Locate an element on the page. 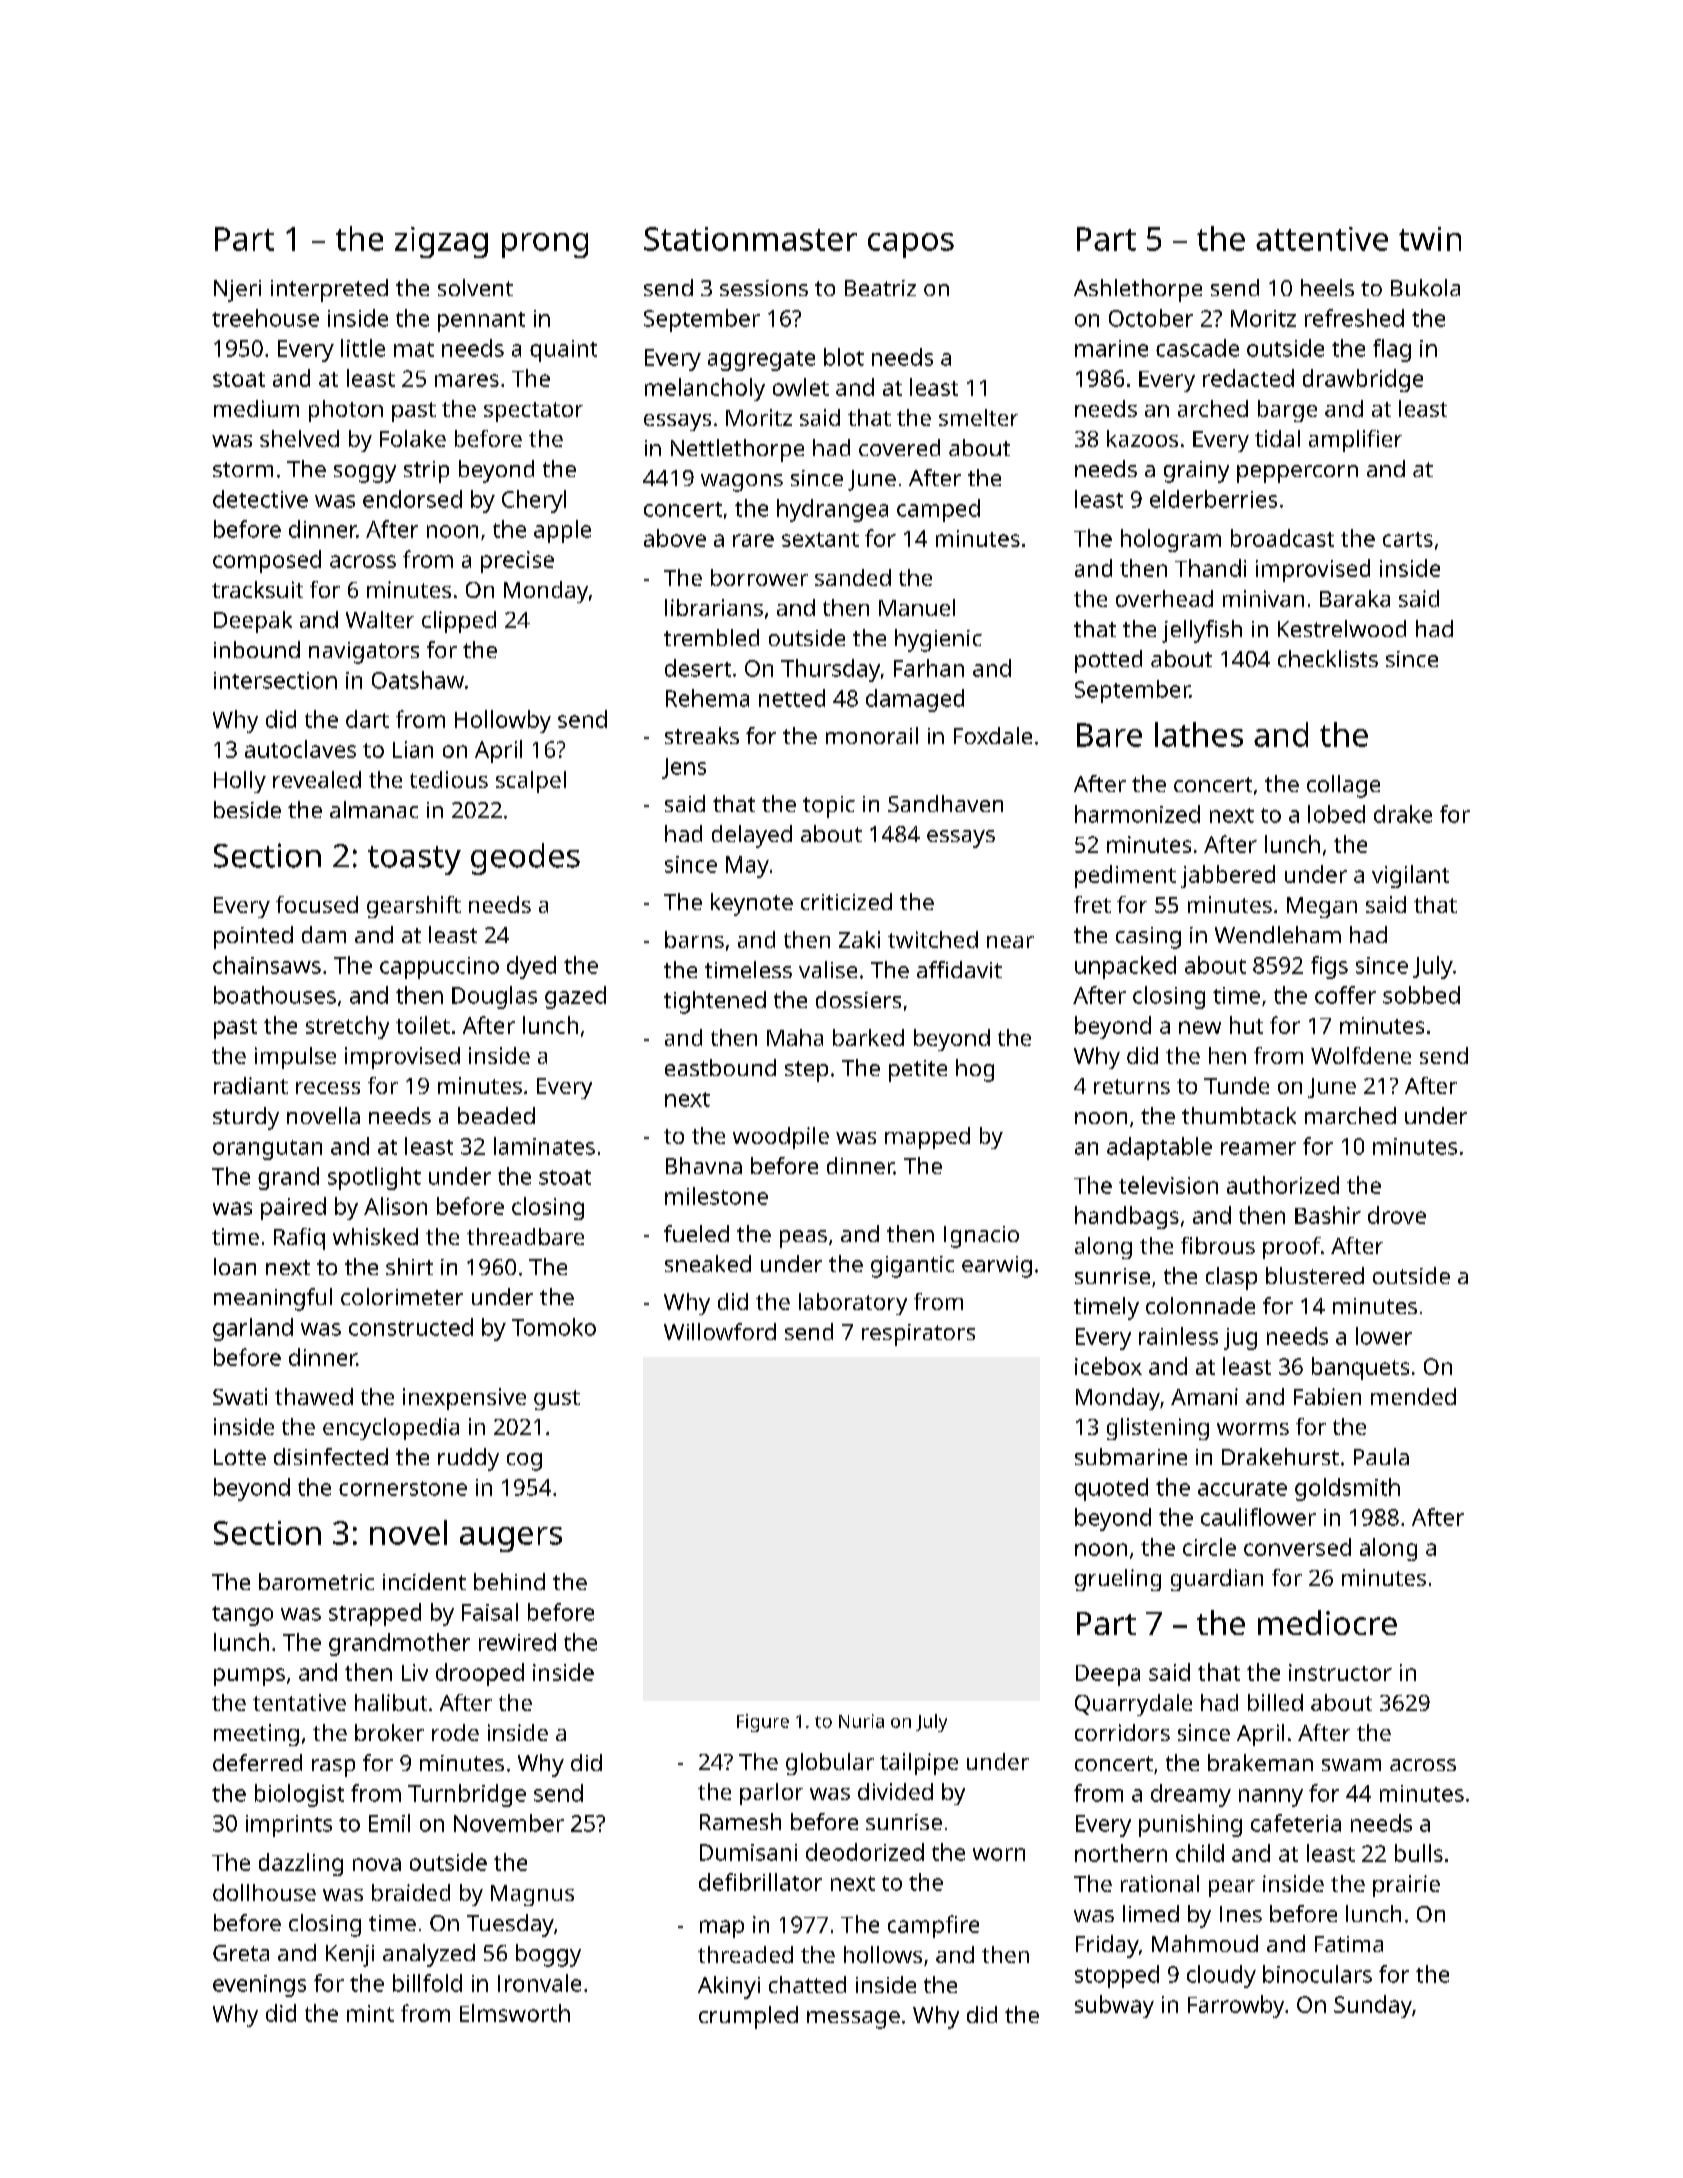 The image size is (1683, 2178). barometric is located at coordinates (316, 1581).
